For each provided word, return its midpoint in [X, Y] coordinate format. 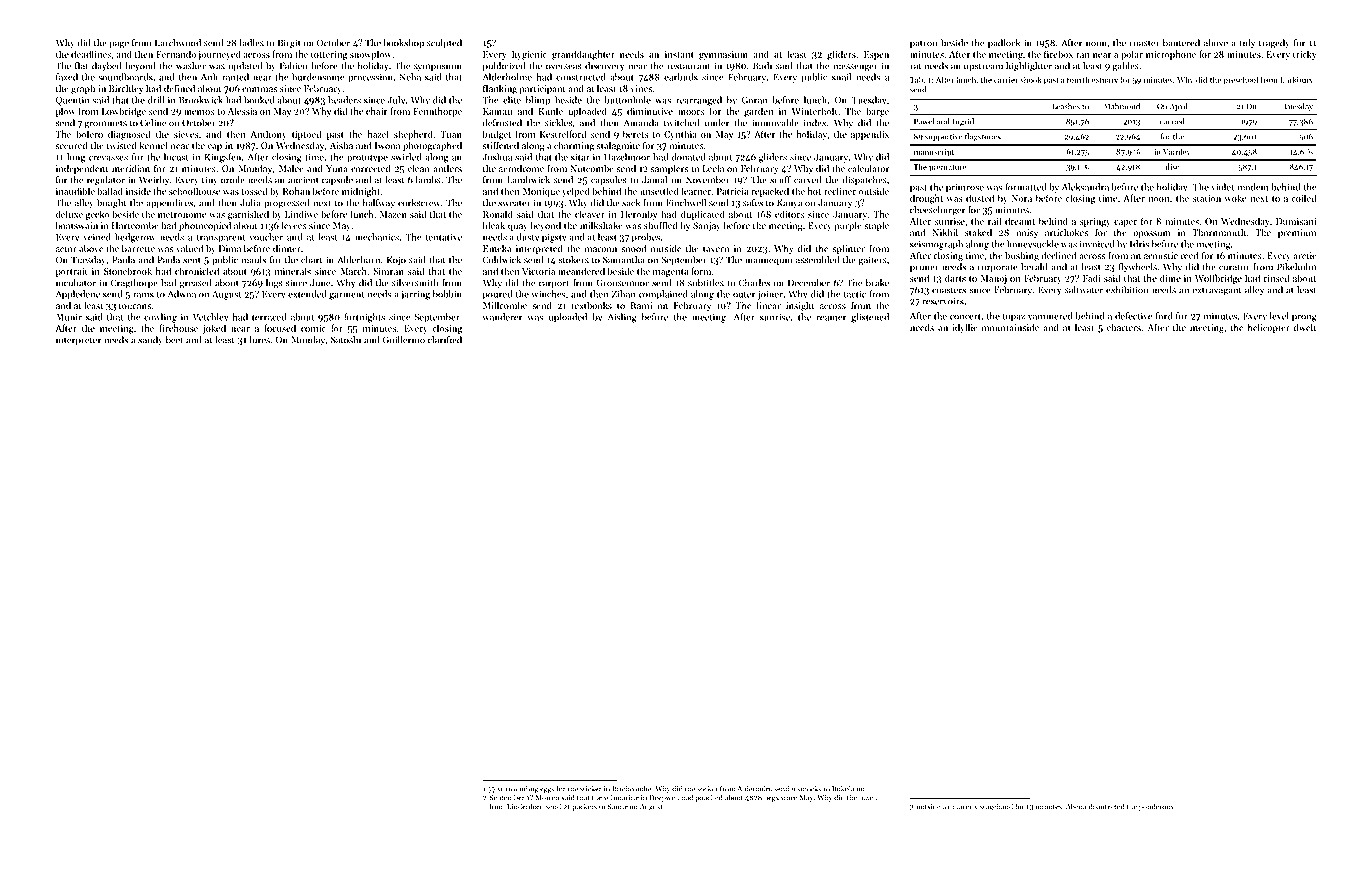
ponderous [1156, 807]
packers [584, 807]
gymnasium [723, 55]
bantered [1181, 43]
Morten [547, 798]
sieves [186, 134]
